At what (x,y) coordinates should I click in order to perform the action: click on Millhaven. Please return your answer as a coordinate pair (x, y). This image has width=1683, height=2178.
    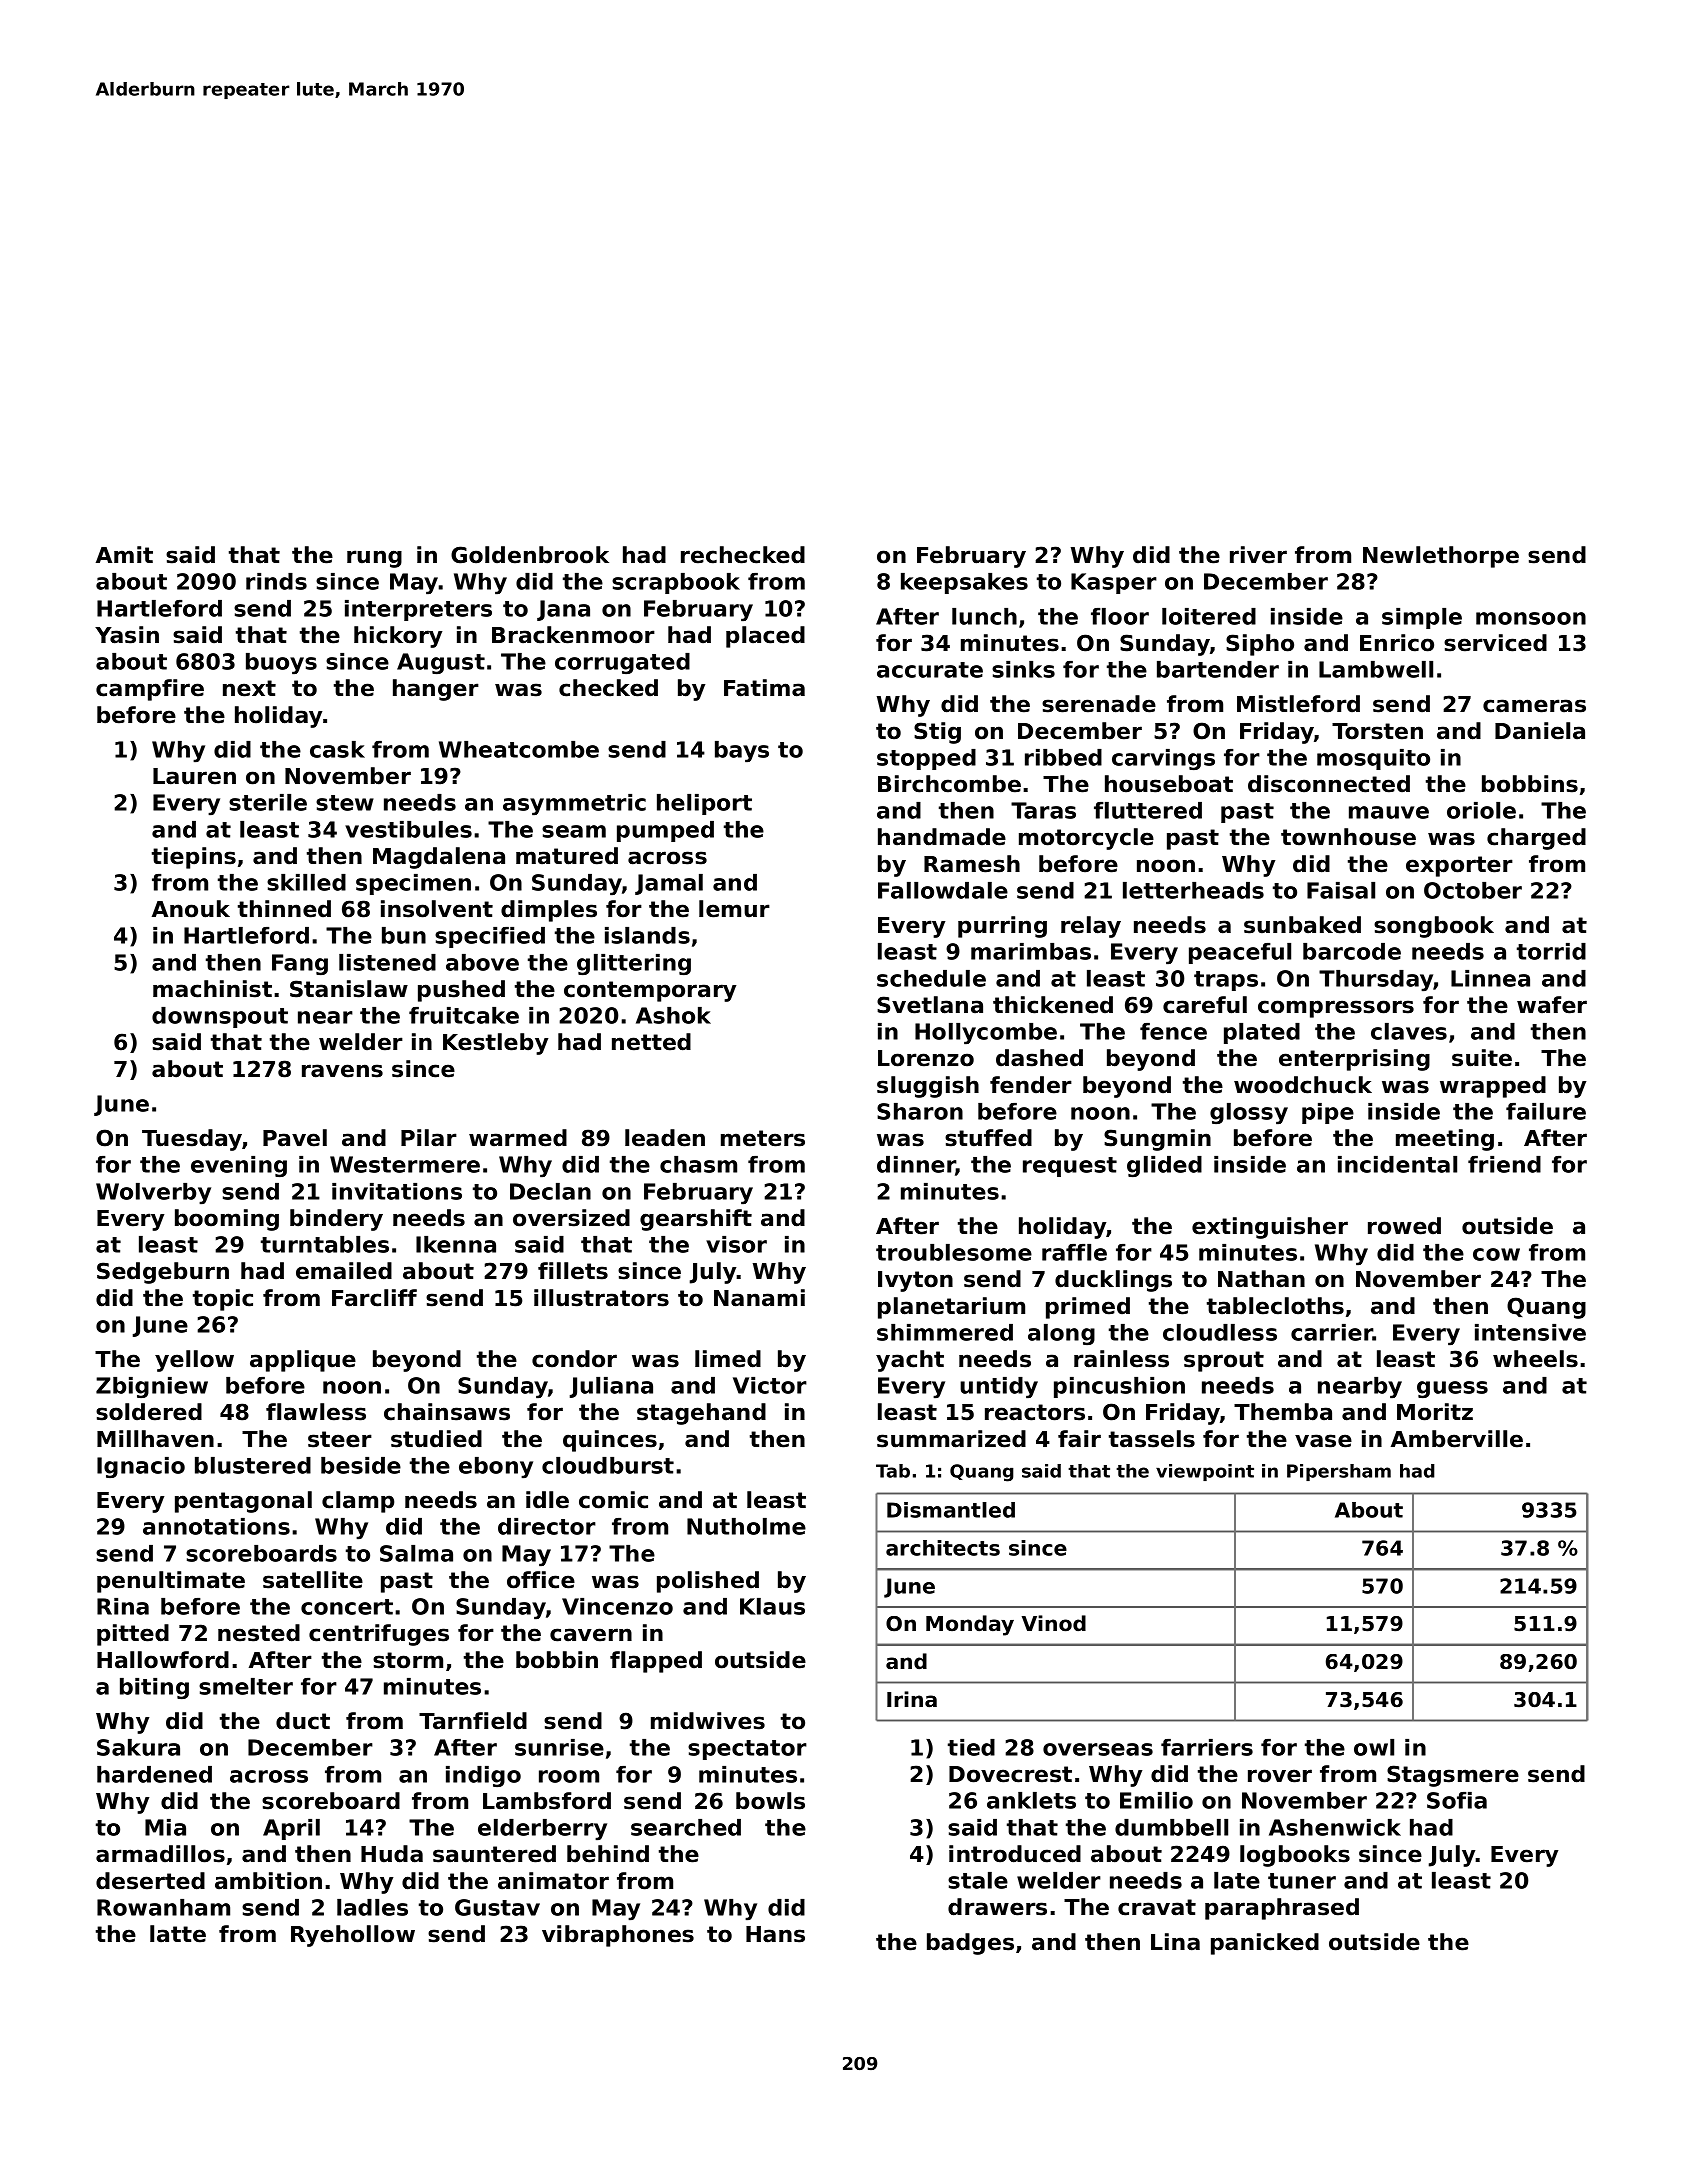
    Looking at the image, I should click on (155, 1439).
